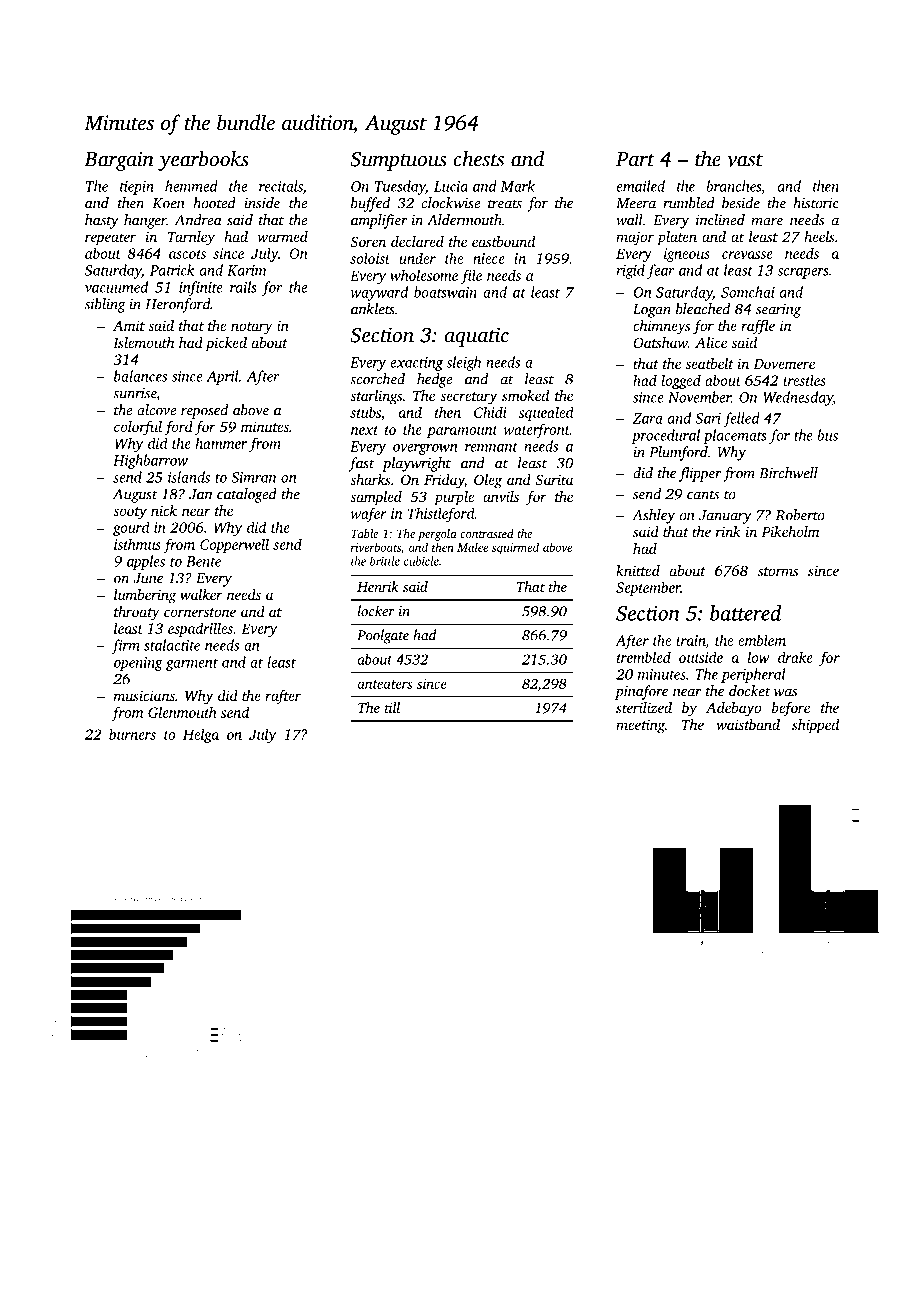  What do you see at coordinates (130, 513) in the document?
I see `sooty` at bounding box center [130, 513].
